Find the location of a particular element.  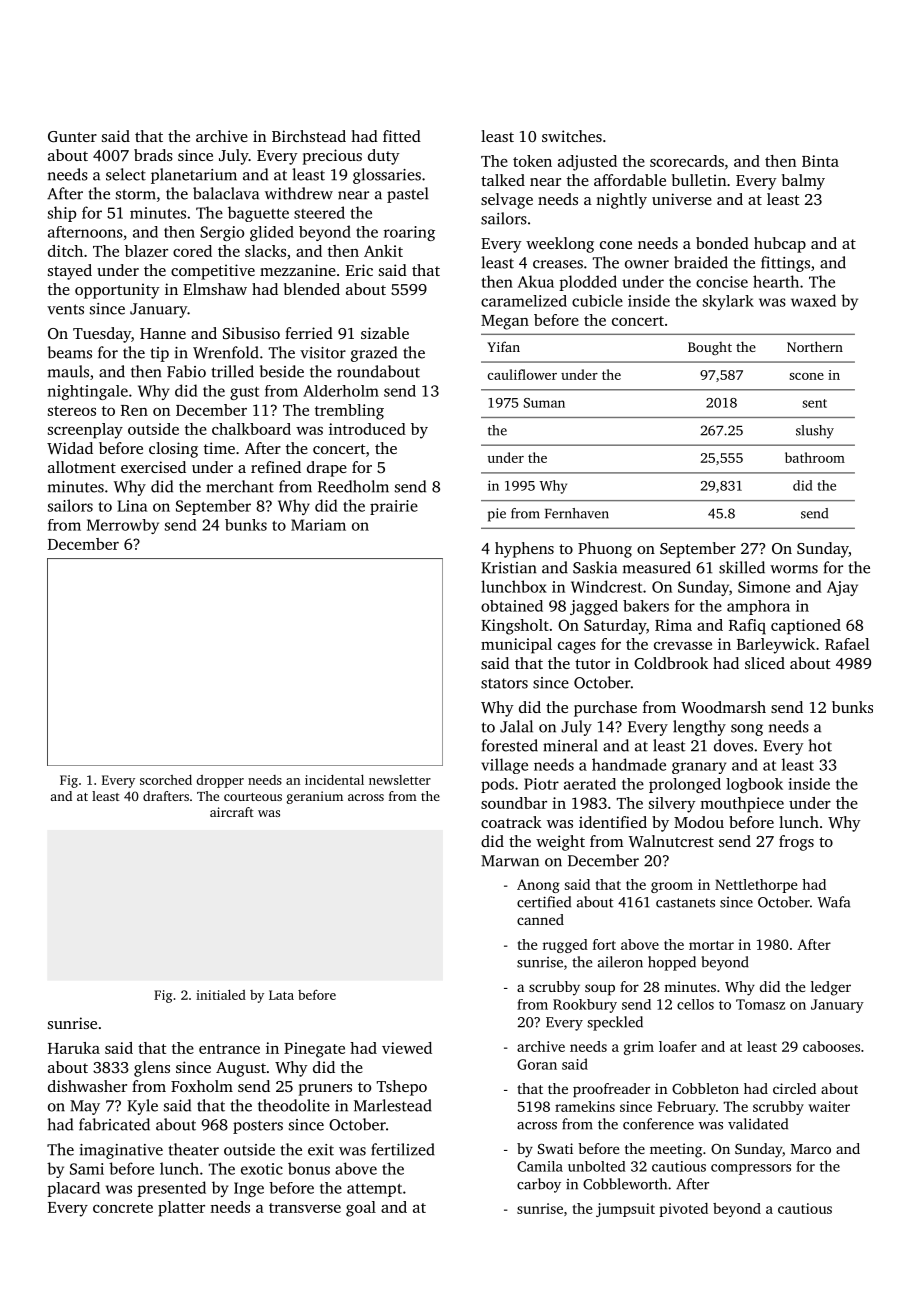

weeklong is located at coordinates (560, 245).
